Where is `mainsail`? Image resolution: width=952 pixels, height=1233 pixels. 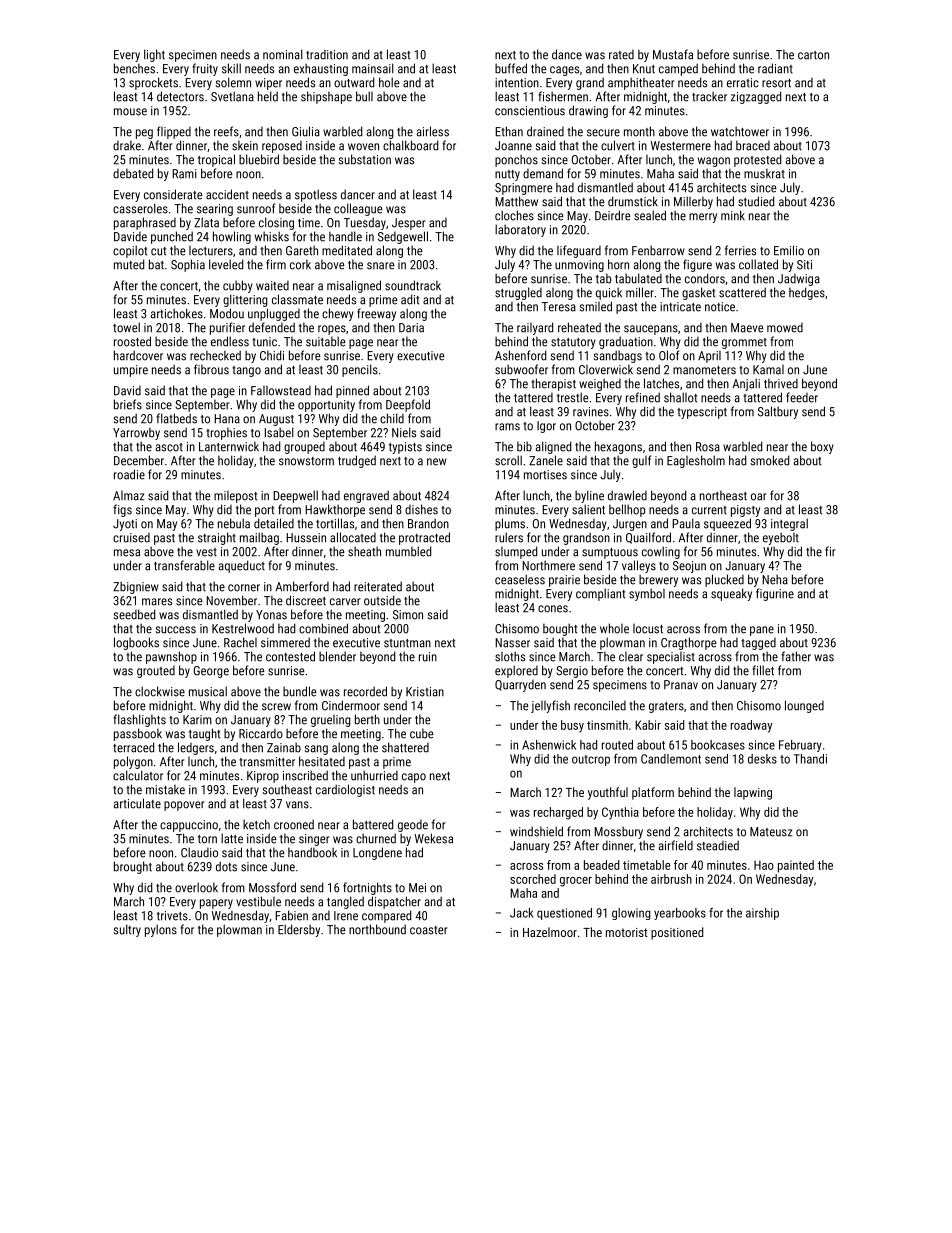
mainsail is located at coordinates (373, 68).
